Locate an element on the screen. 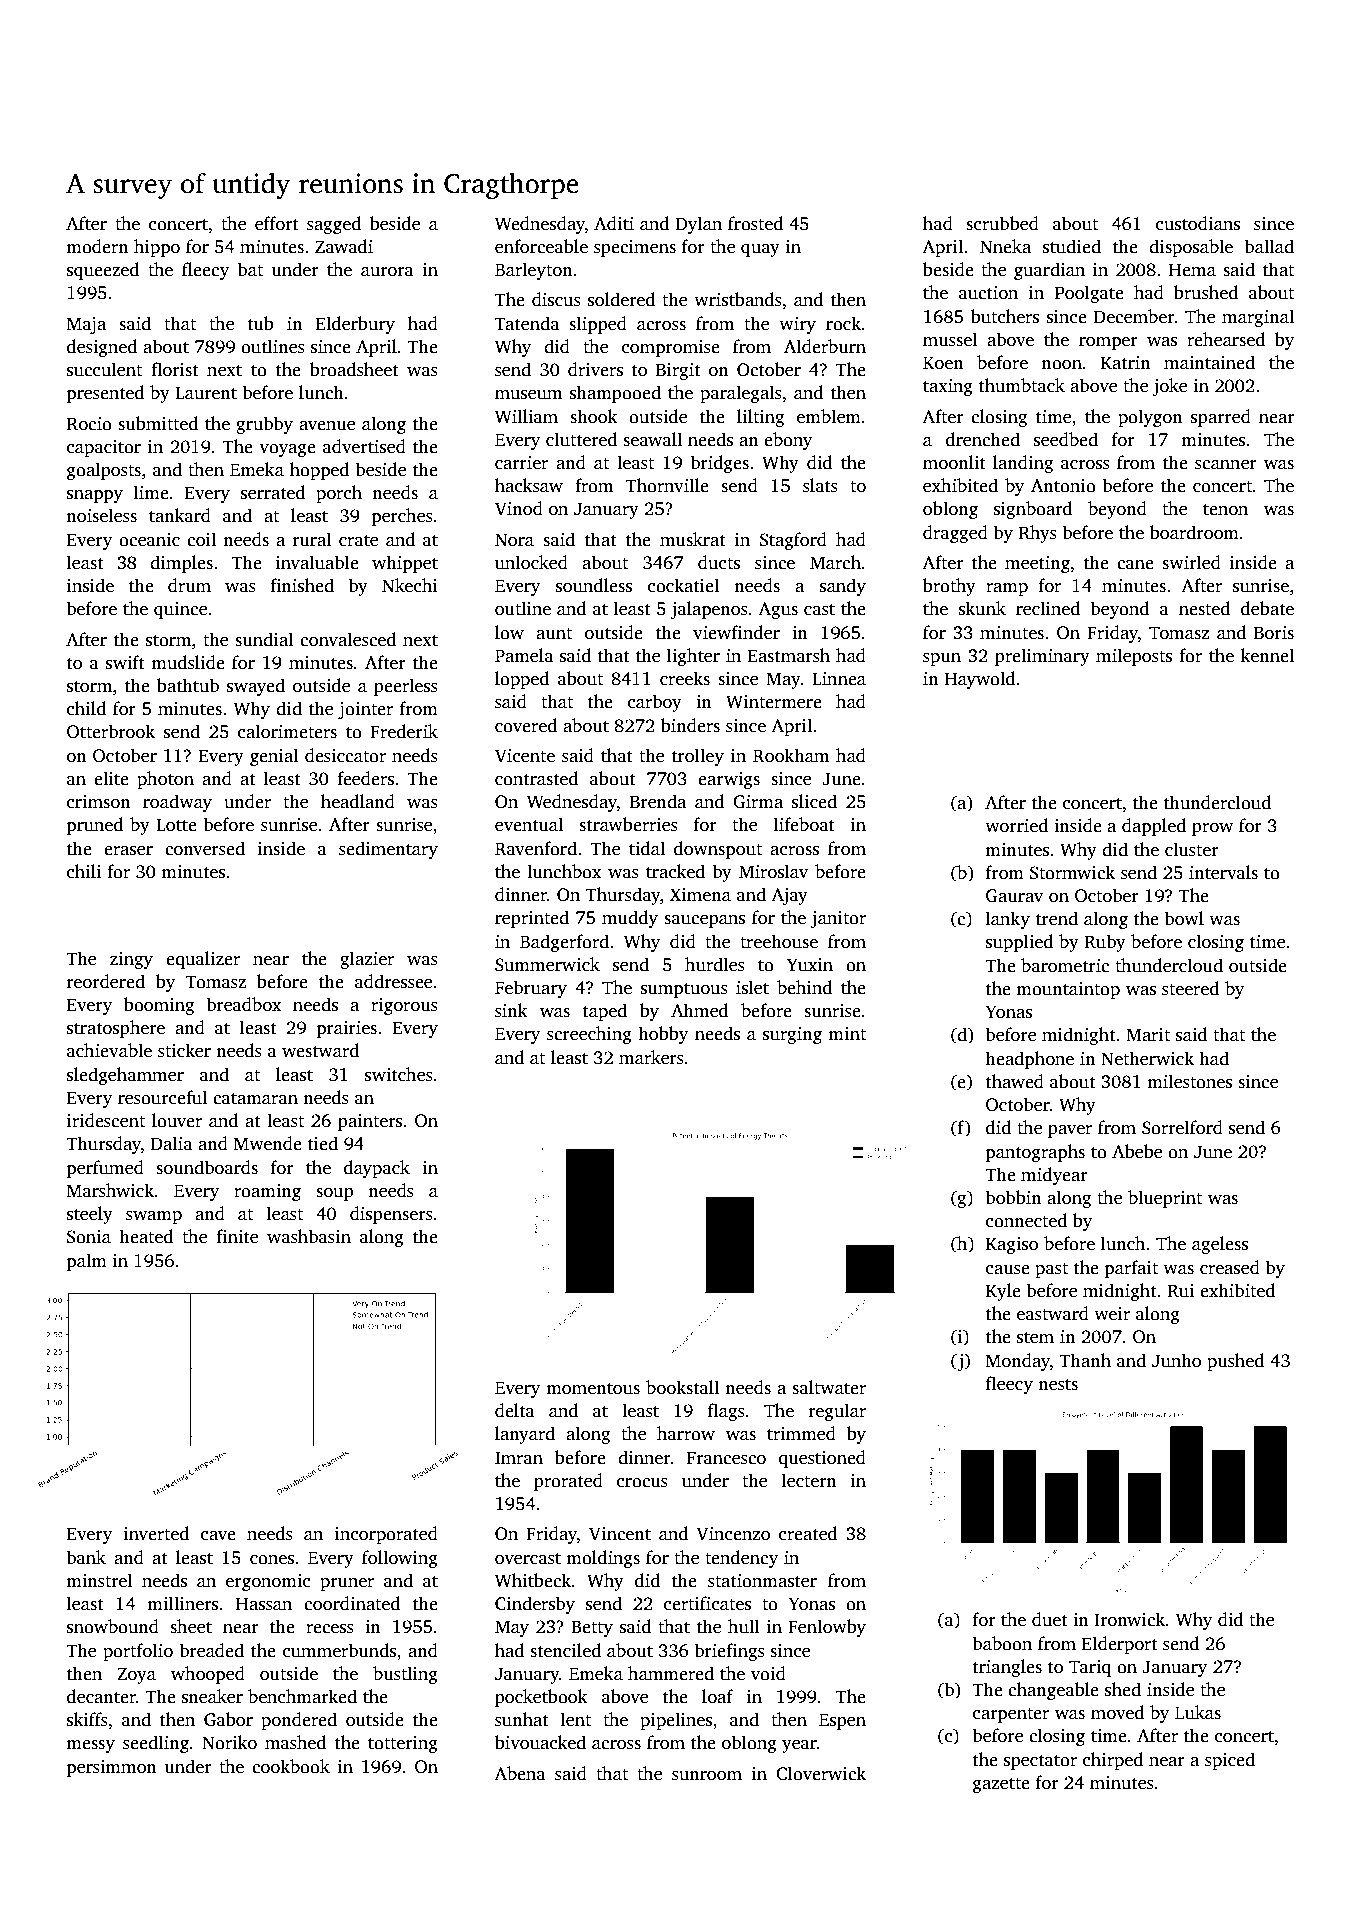  Kyle is located at coordinates (1003, 1292).
